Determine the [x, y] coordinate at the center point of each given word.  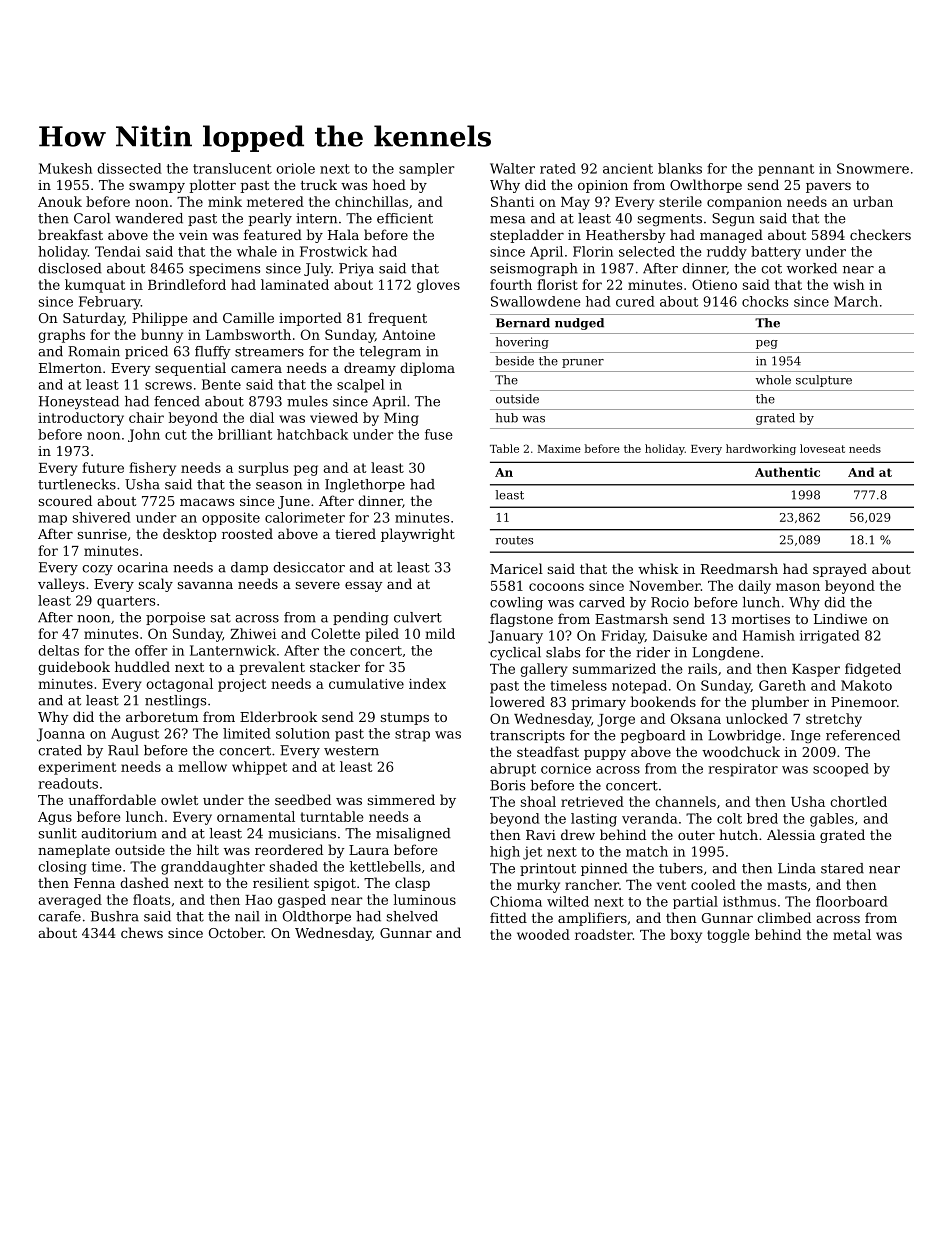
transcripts [527, 736]
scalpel [360, 386]
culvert [418, 617]
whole [773, 380]
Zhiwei [253, 633]
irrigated [830, 637]
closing [62, 868]
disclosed [70, 268]
